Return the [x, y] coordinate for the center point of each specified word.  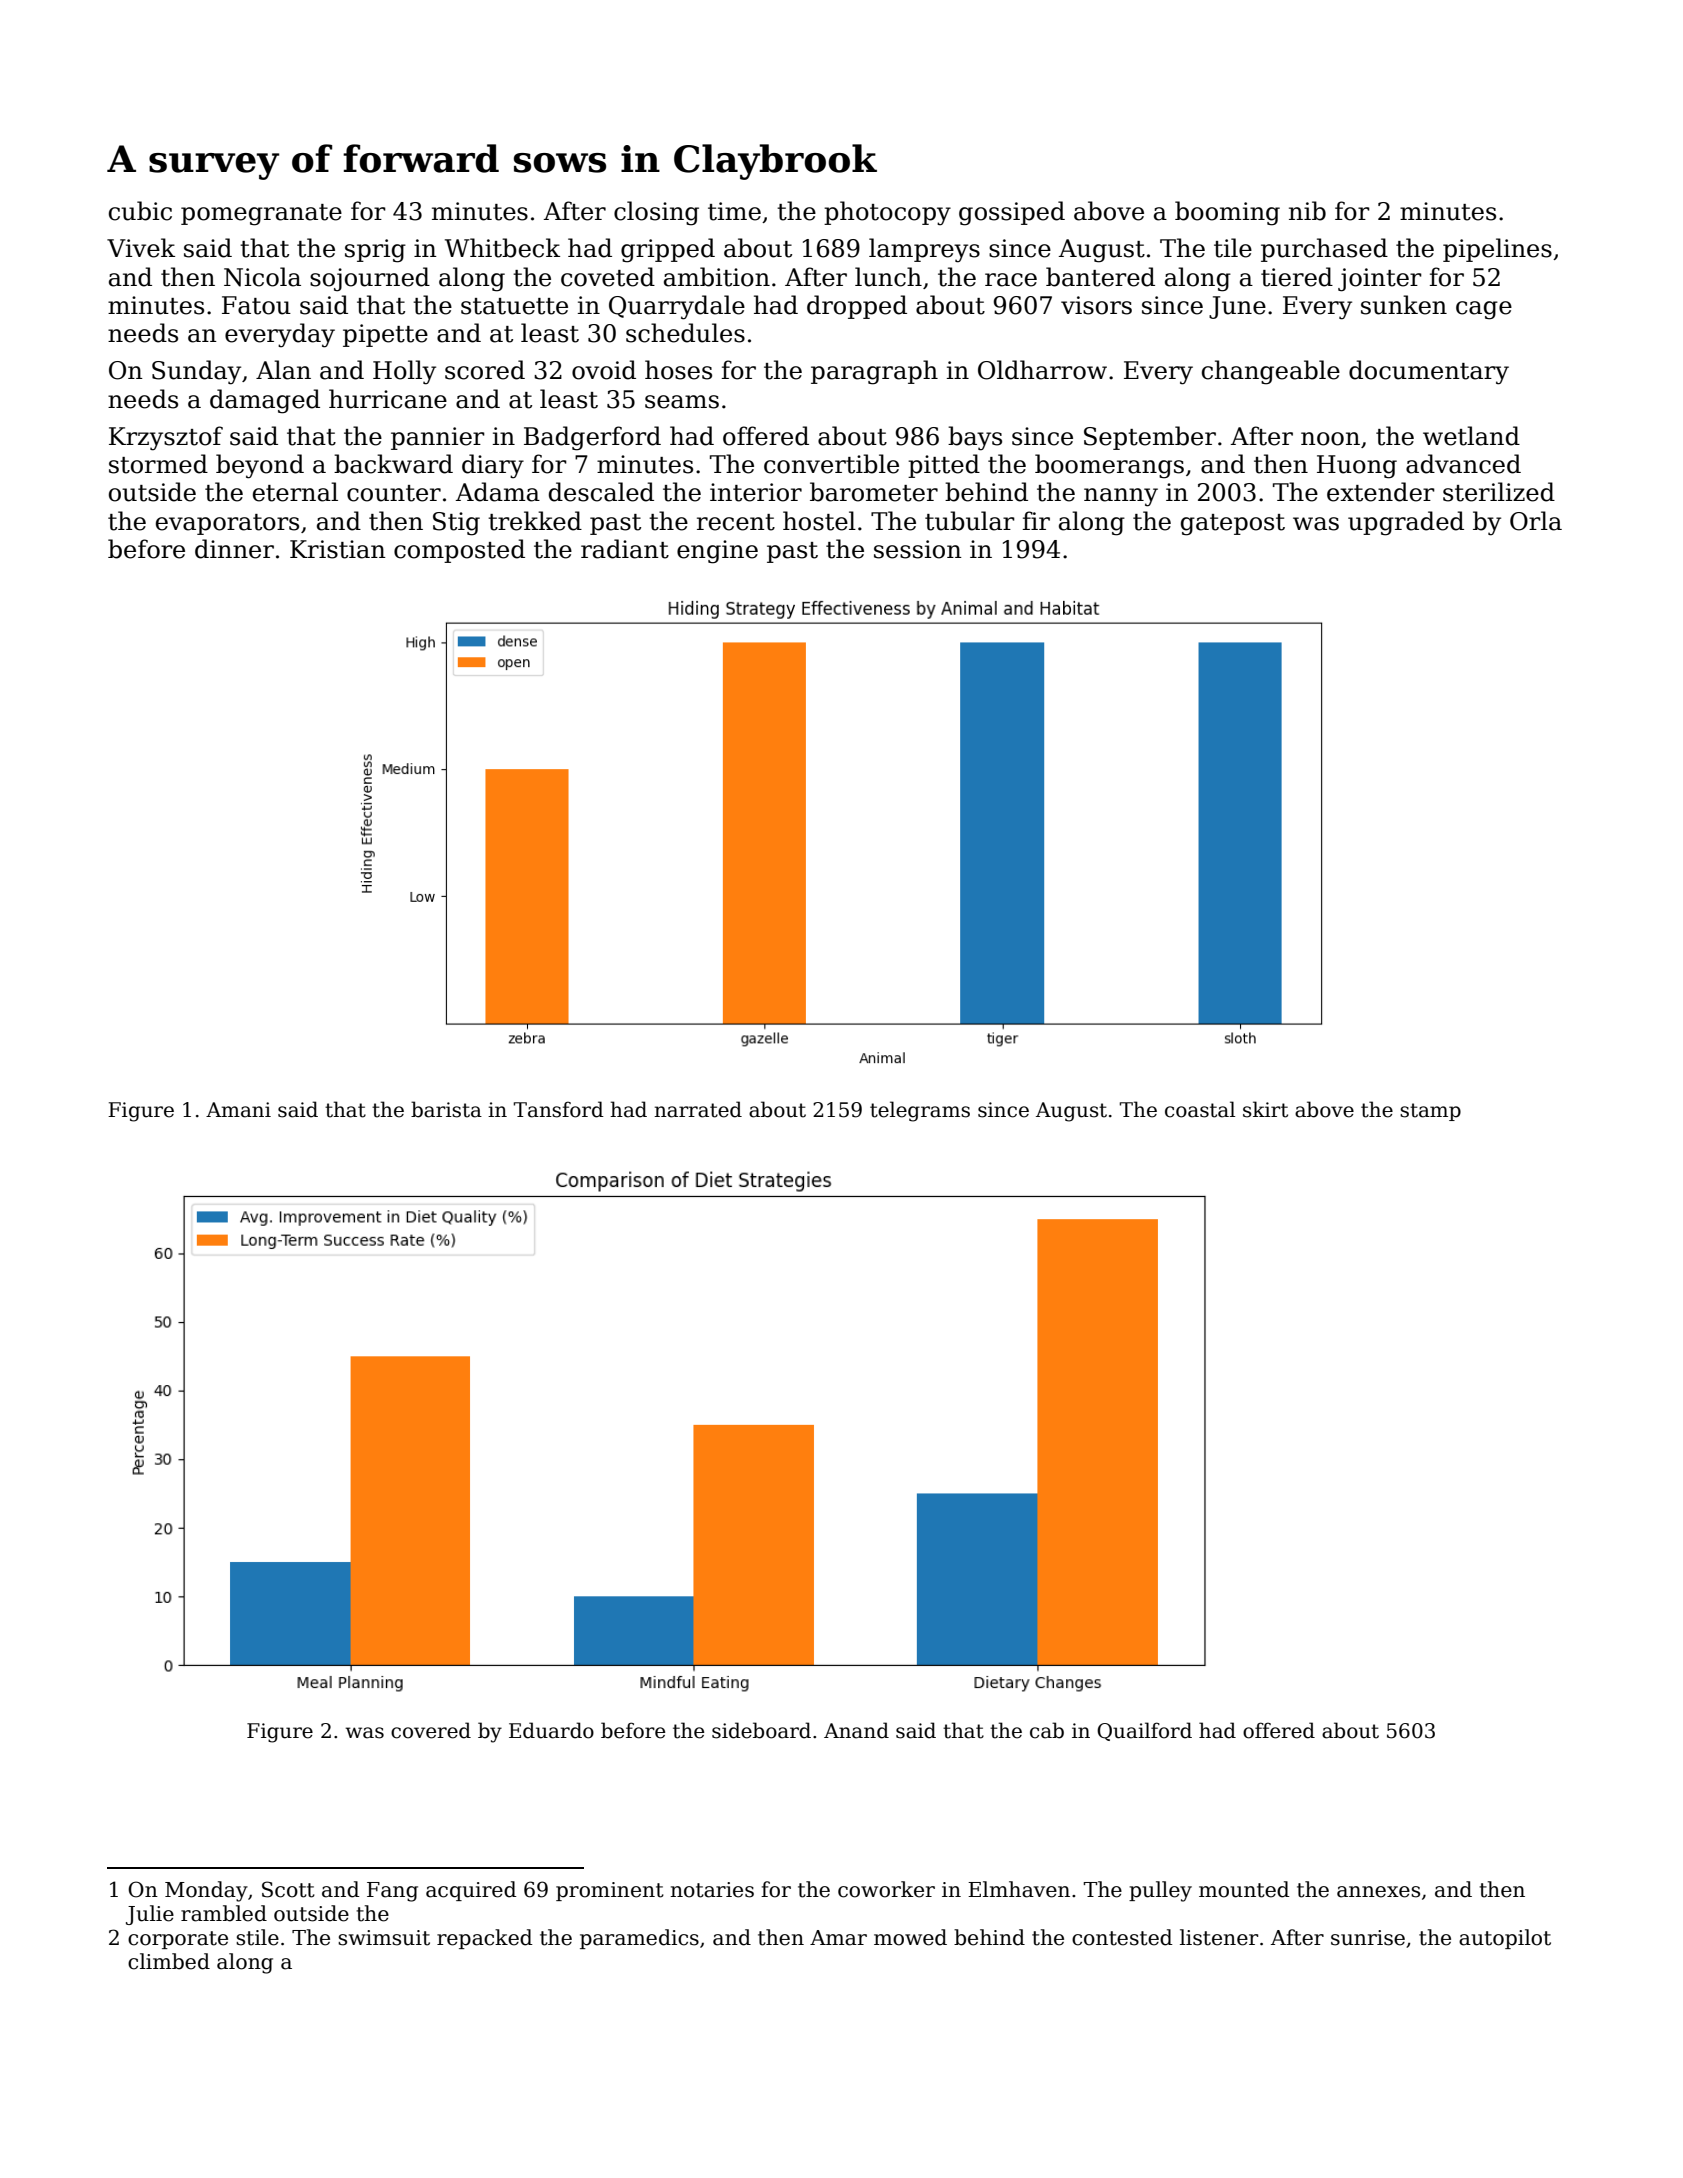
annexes [1378, 1892]
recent [736, 522]
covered [431, 1730]
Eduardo [551, 1730]
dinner [234, 549]
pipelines [1497, 250]
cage [1484, 310]
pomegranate [261, 215]
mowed [910, 1937]
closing [656, 213]
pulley [1160, 1891]
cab [1047, 1730]
